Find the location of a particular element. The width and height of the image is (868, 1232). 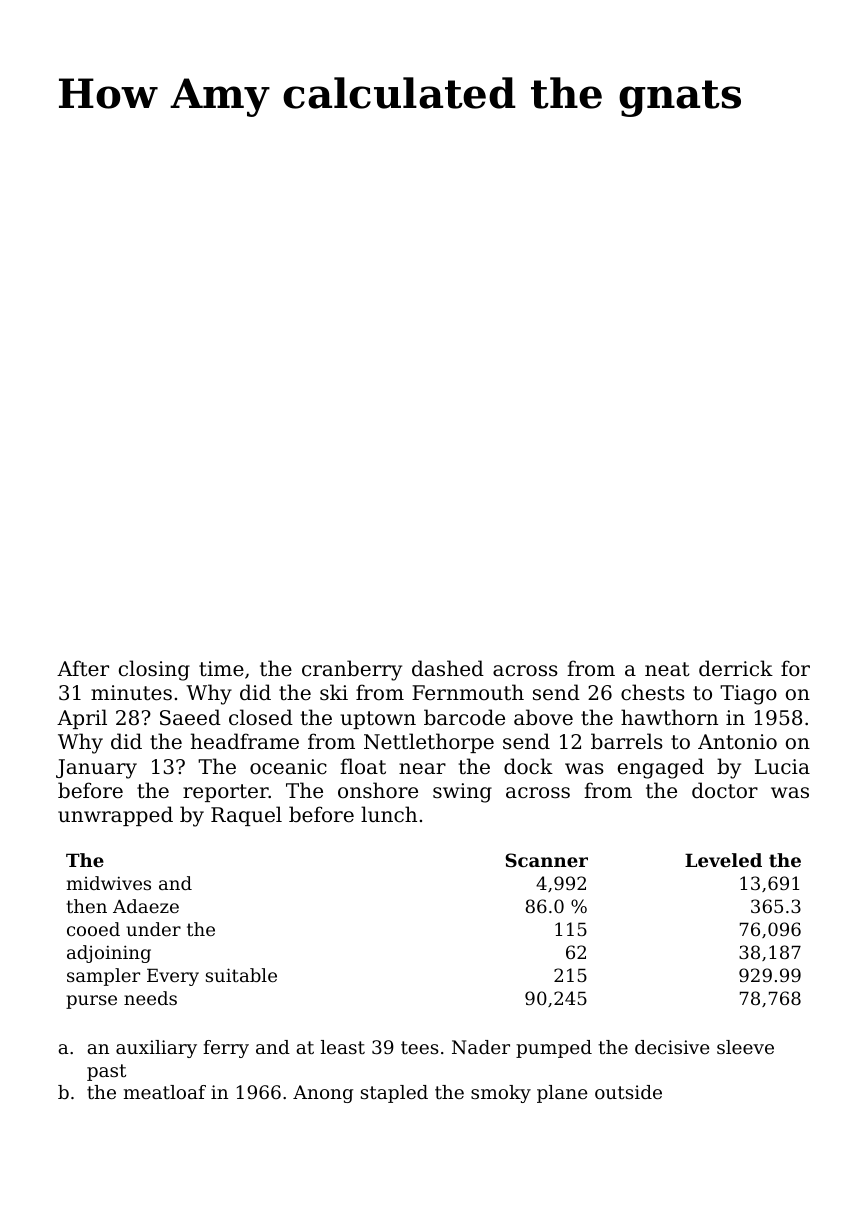

derrick is located at coordinates (736, 668).
